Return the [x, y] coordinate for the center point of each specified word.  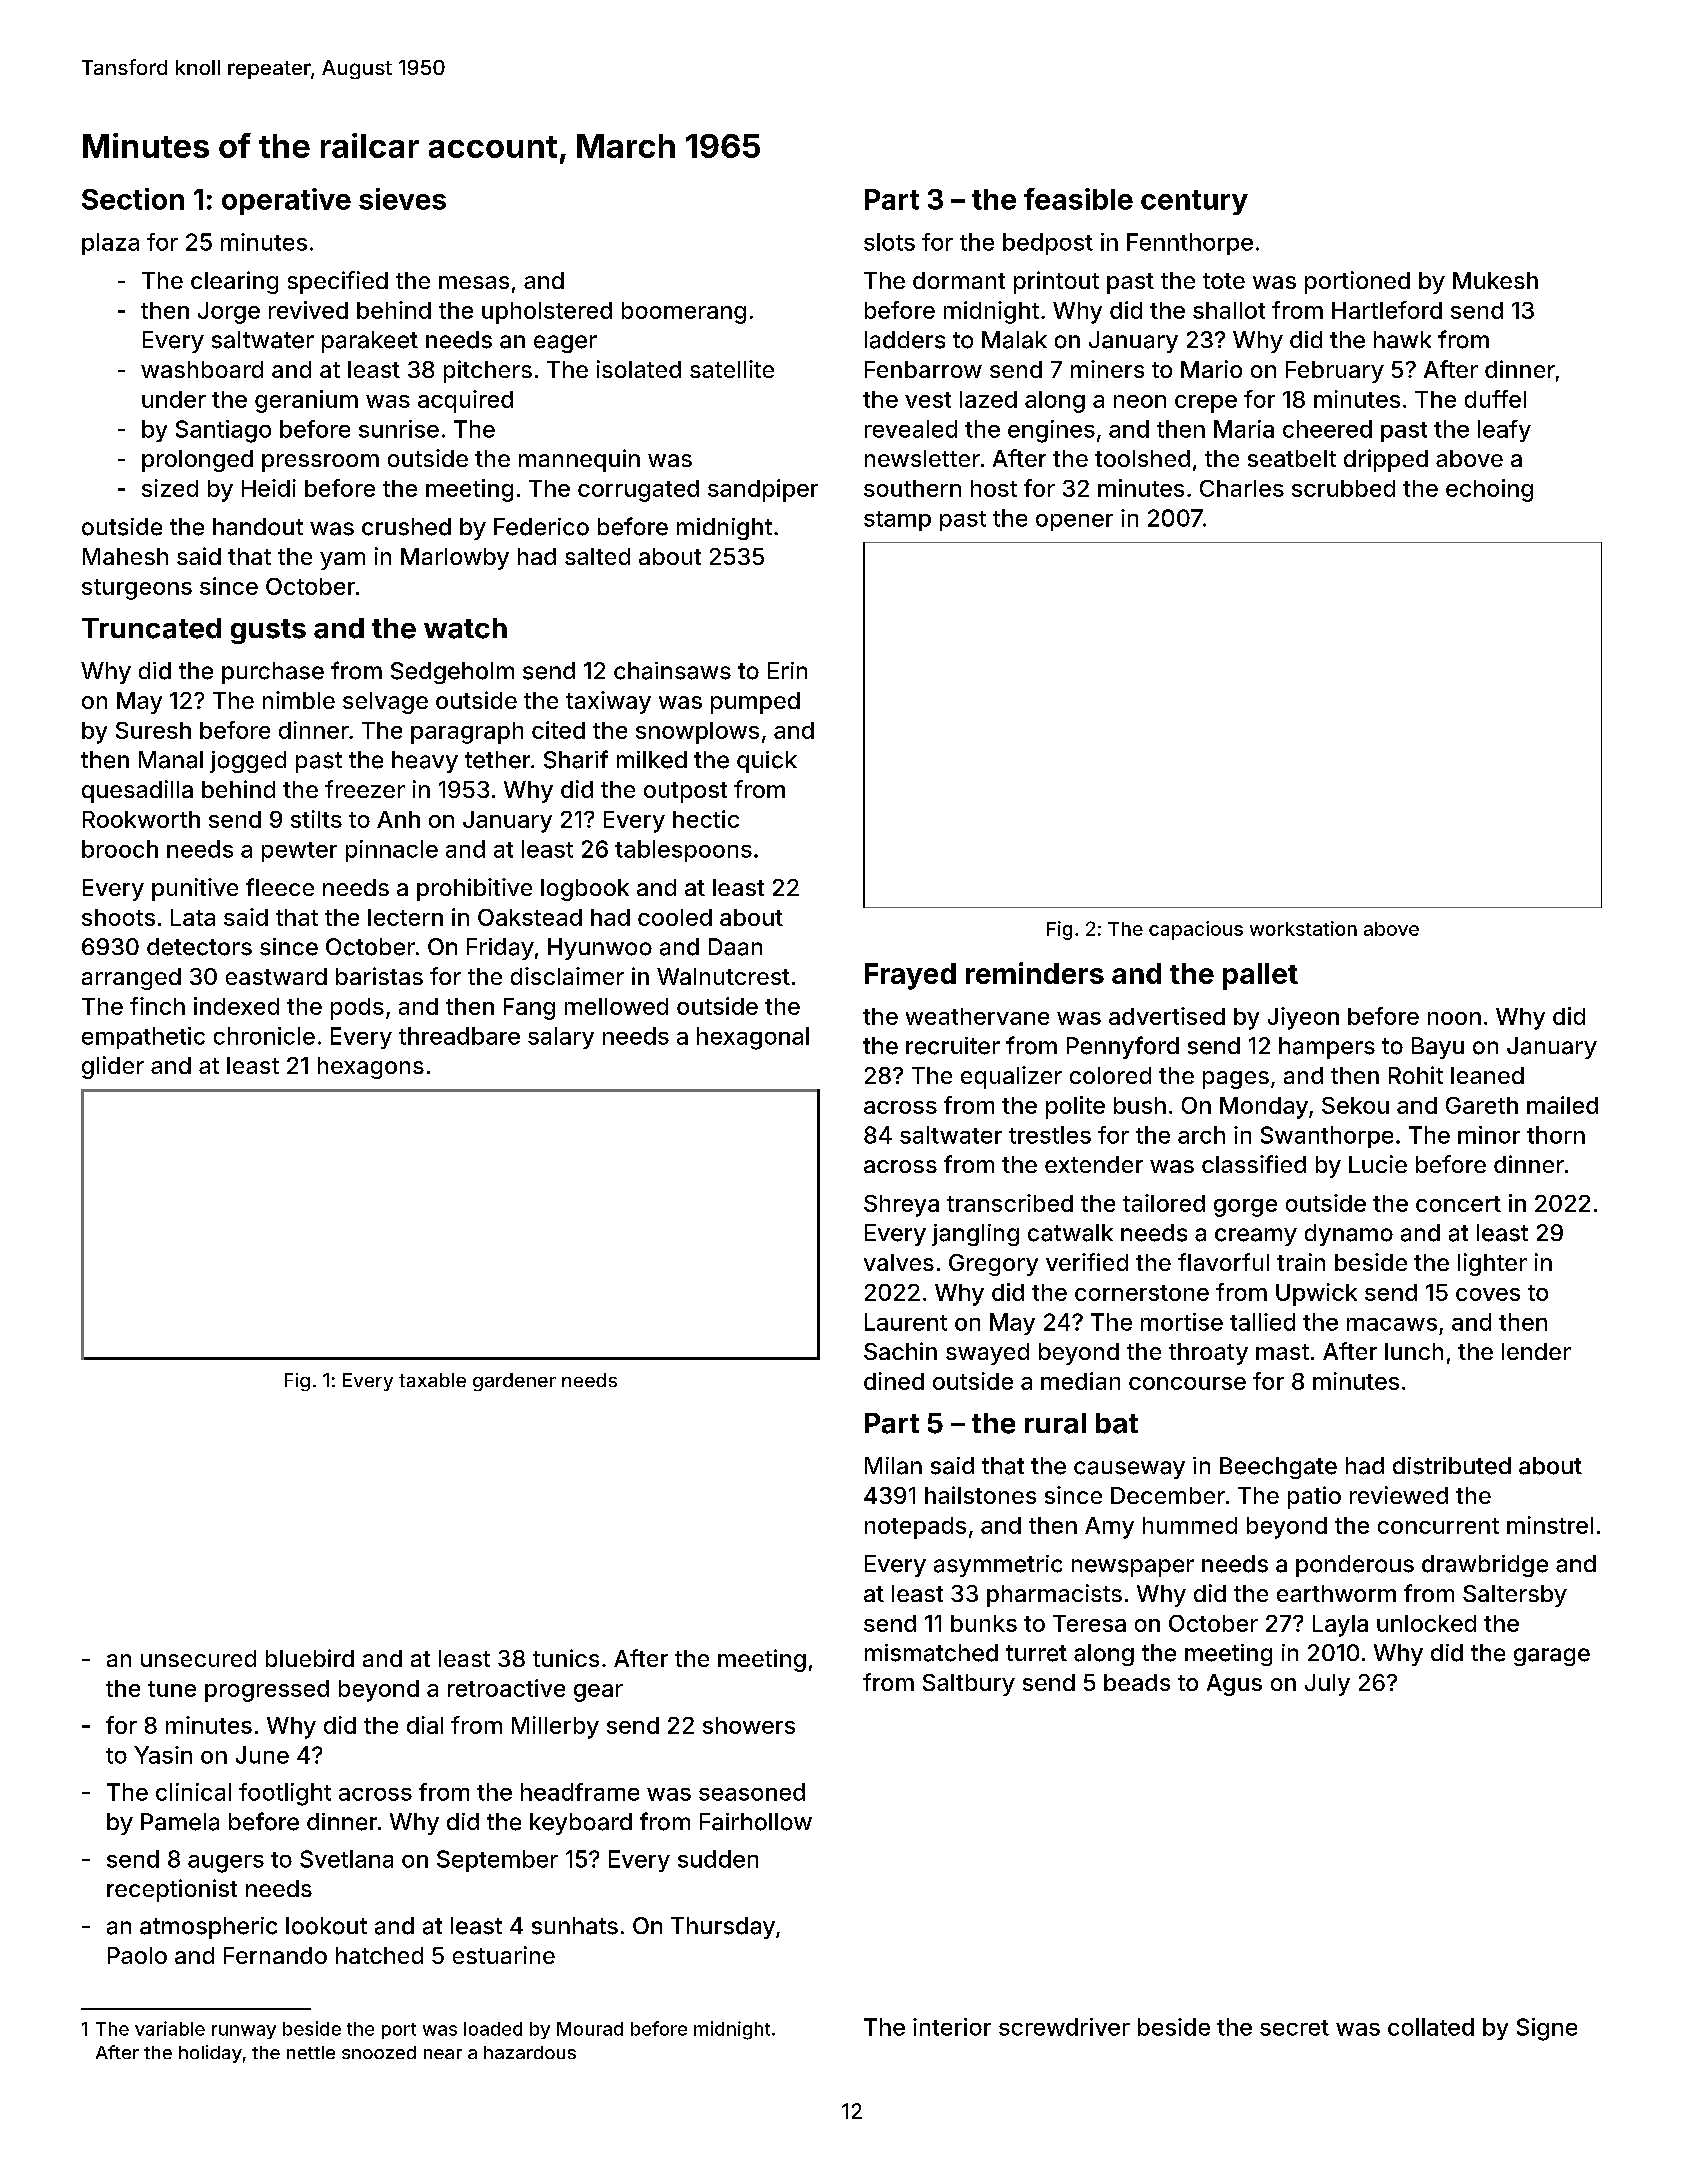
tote [1224, 281]
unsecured [198, 1658]
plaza [110, 244]
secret [1294, 2028]
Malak [1014, 340]
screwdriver [1064, 2027]
